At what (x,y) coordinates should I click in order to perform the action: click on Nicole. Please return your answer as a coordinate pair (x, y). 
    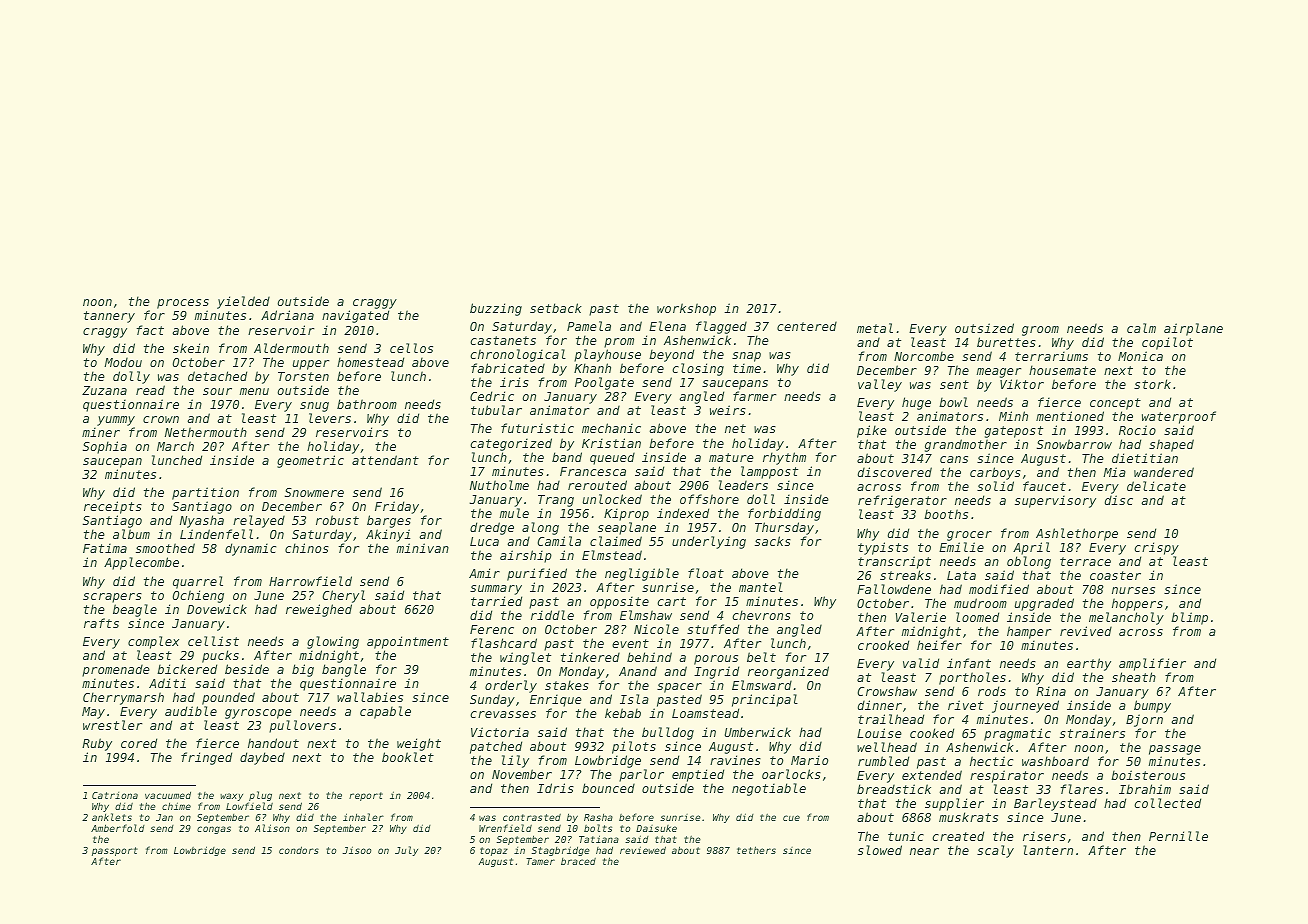
    Looking at the image, I should click on (656, 629).
